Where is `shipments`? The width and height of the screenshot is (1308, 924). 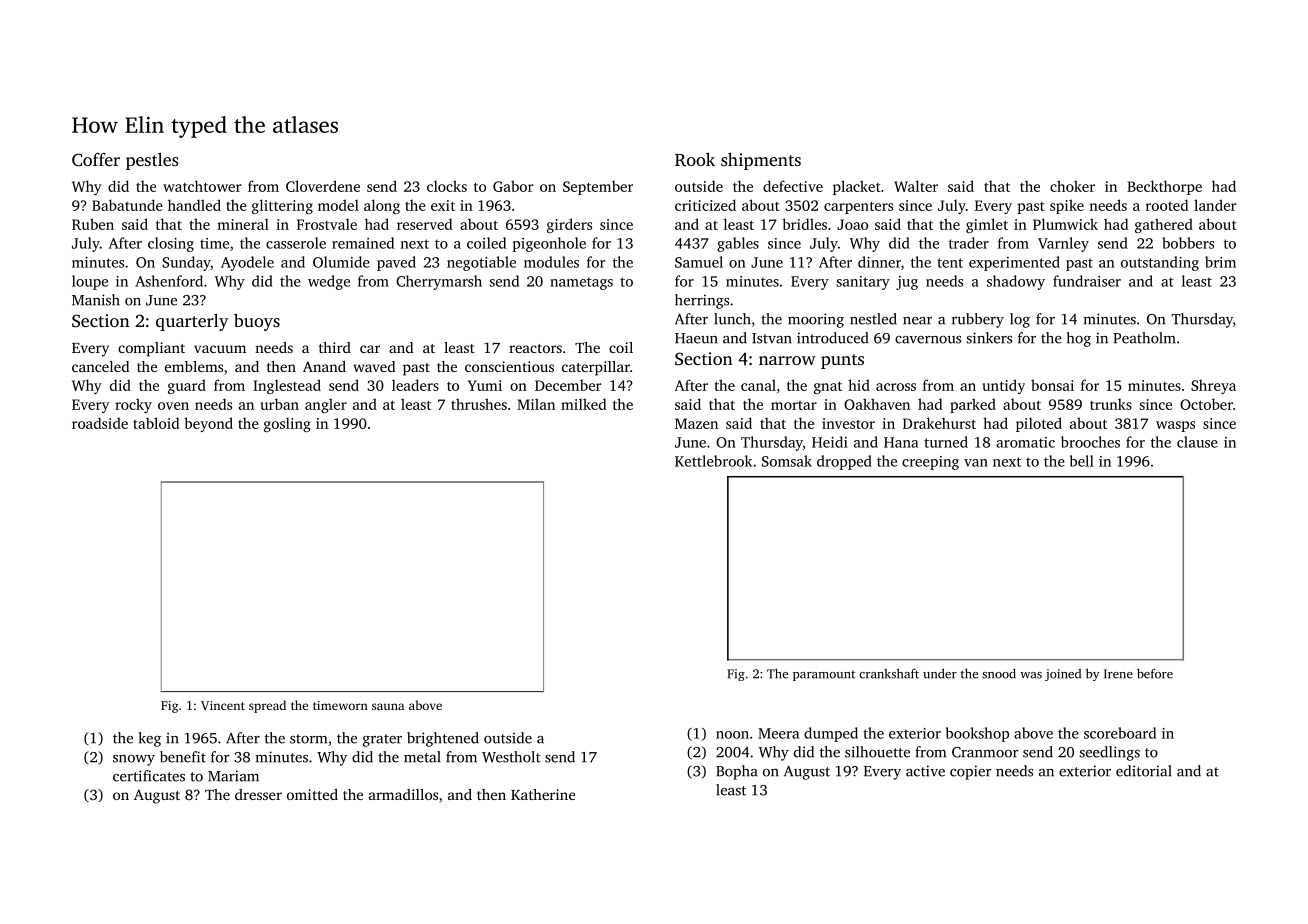
shipments is located at coordinates (761, 161).
